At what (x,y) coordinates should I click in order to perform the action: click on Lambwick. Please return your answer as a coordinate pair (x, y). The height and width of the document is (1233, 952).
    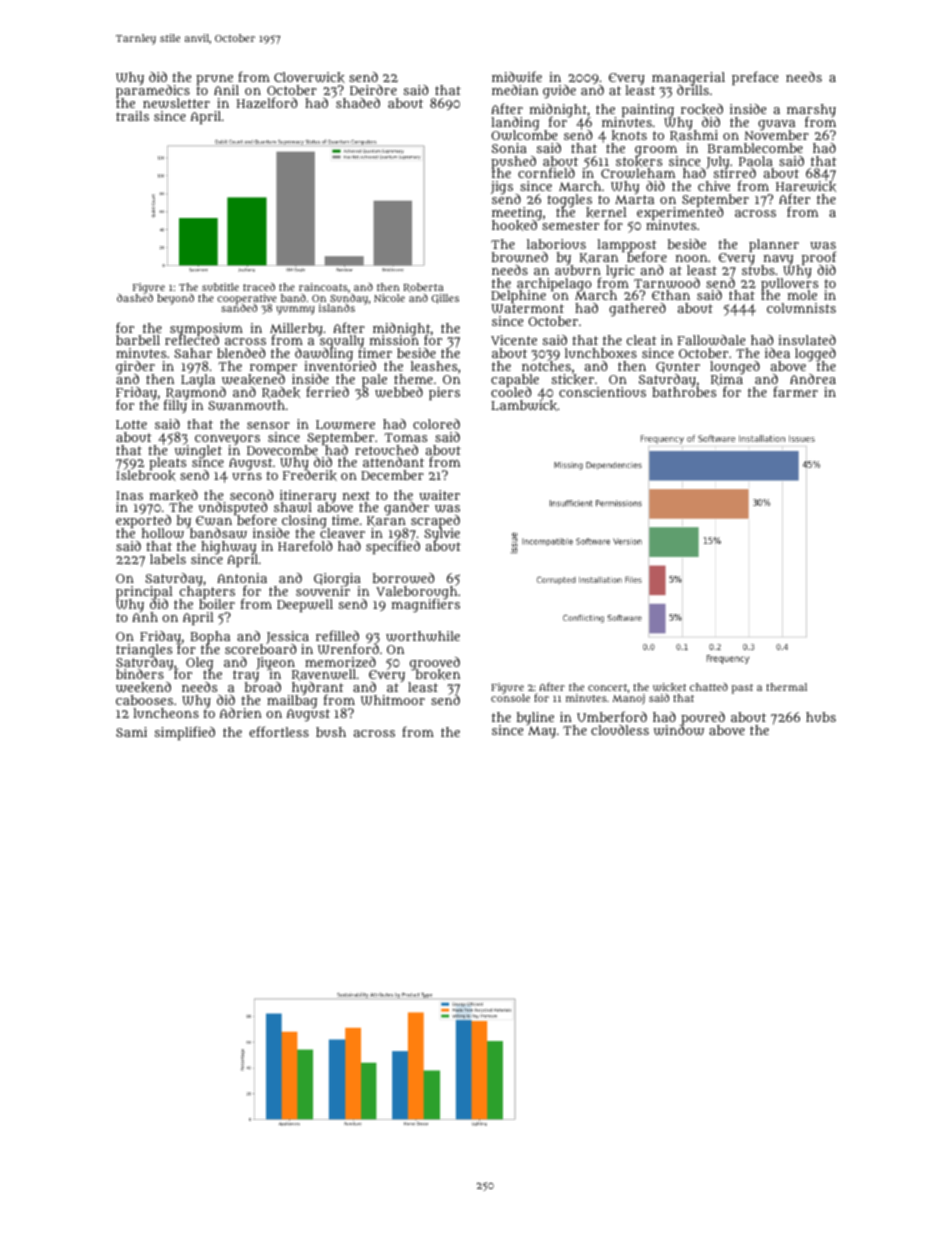
    Looking at the image, I should click on (524, 405).
